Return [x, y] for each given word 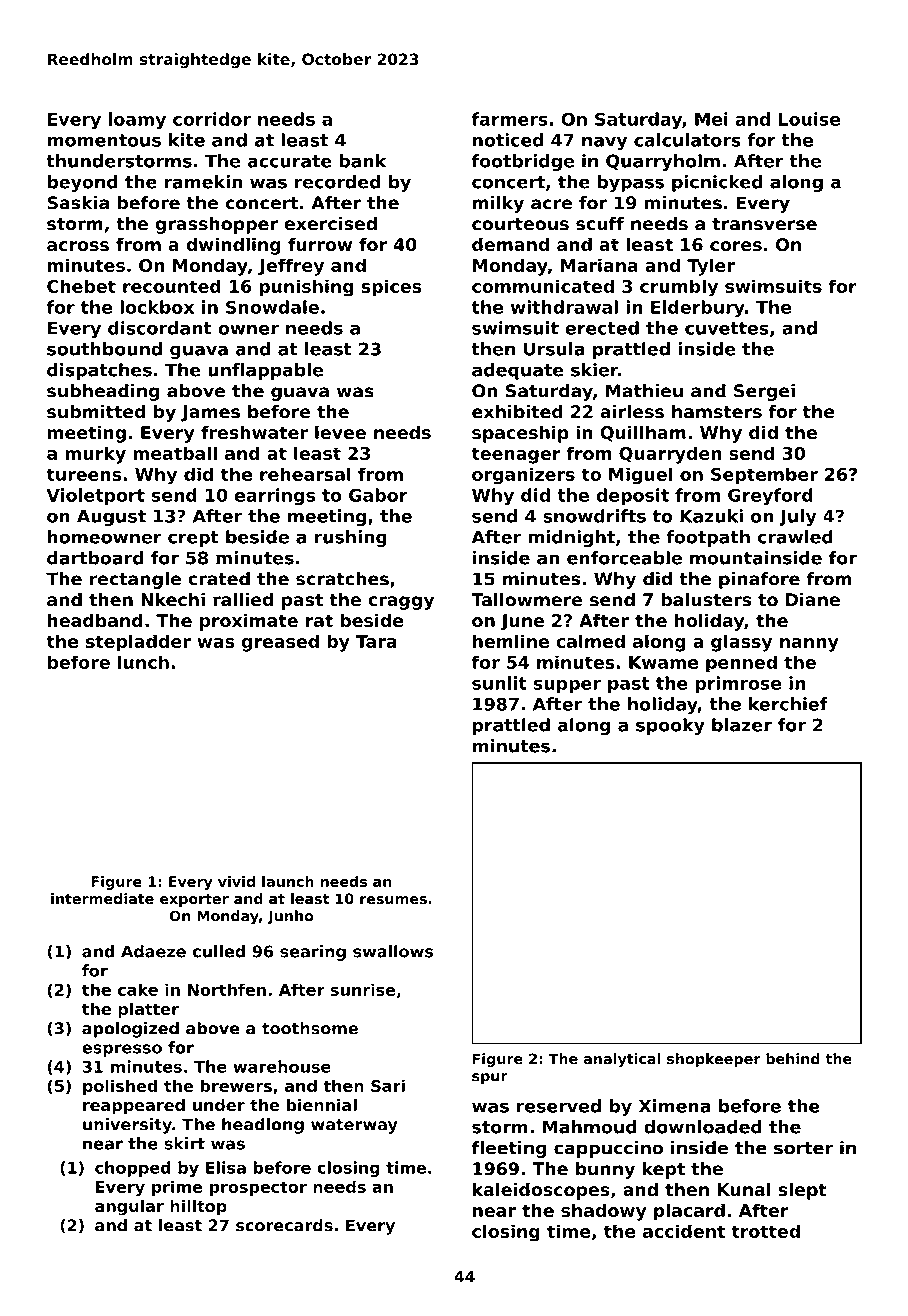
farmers [510, 119]
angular [129, 1208]
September [764, 476]
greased [280, 643]
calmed [590, 641]
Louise [809, 119]
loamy [137, 121]
